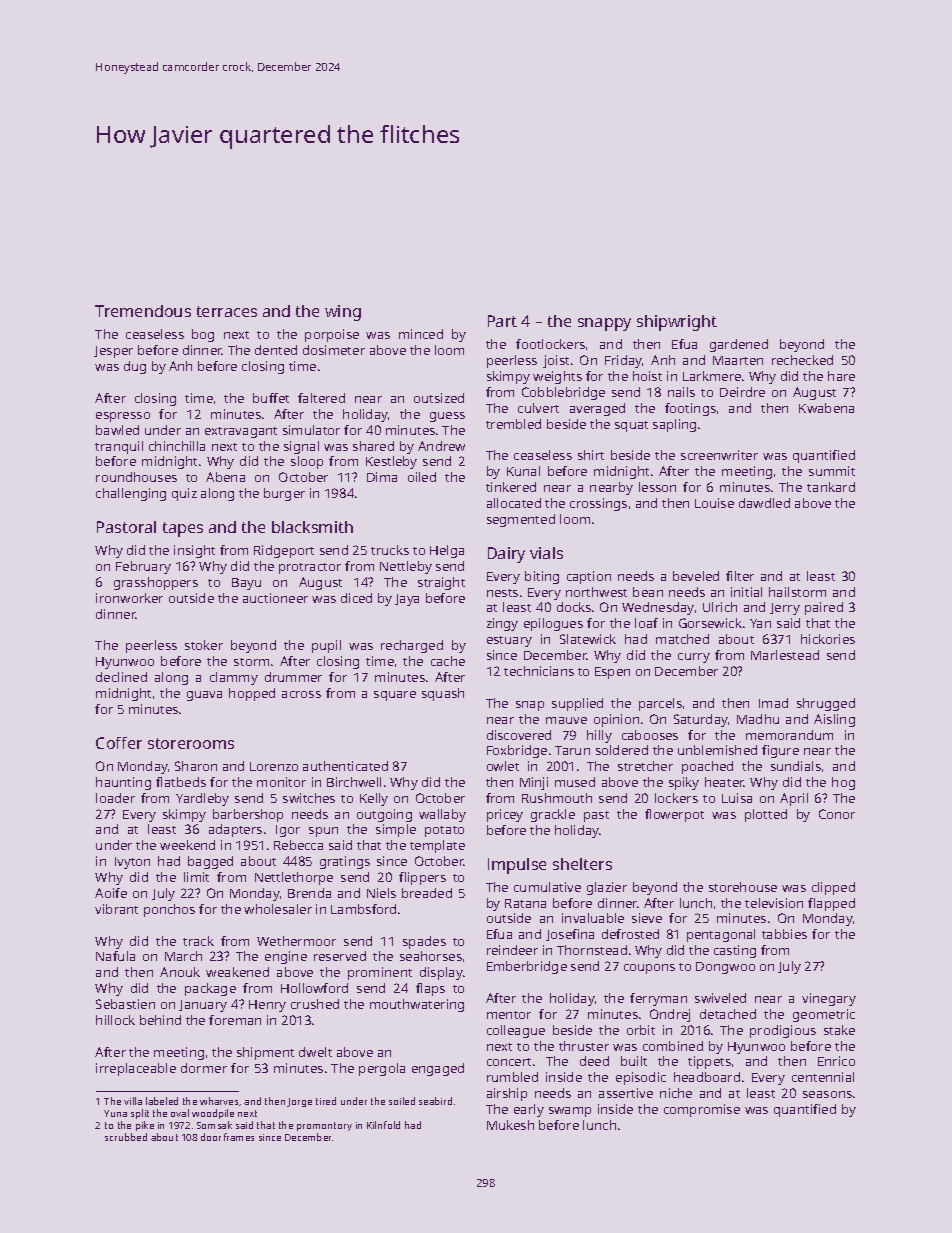 The width and height of the document is (952, 1233). I want to click on declined, so click(121, 677).
